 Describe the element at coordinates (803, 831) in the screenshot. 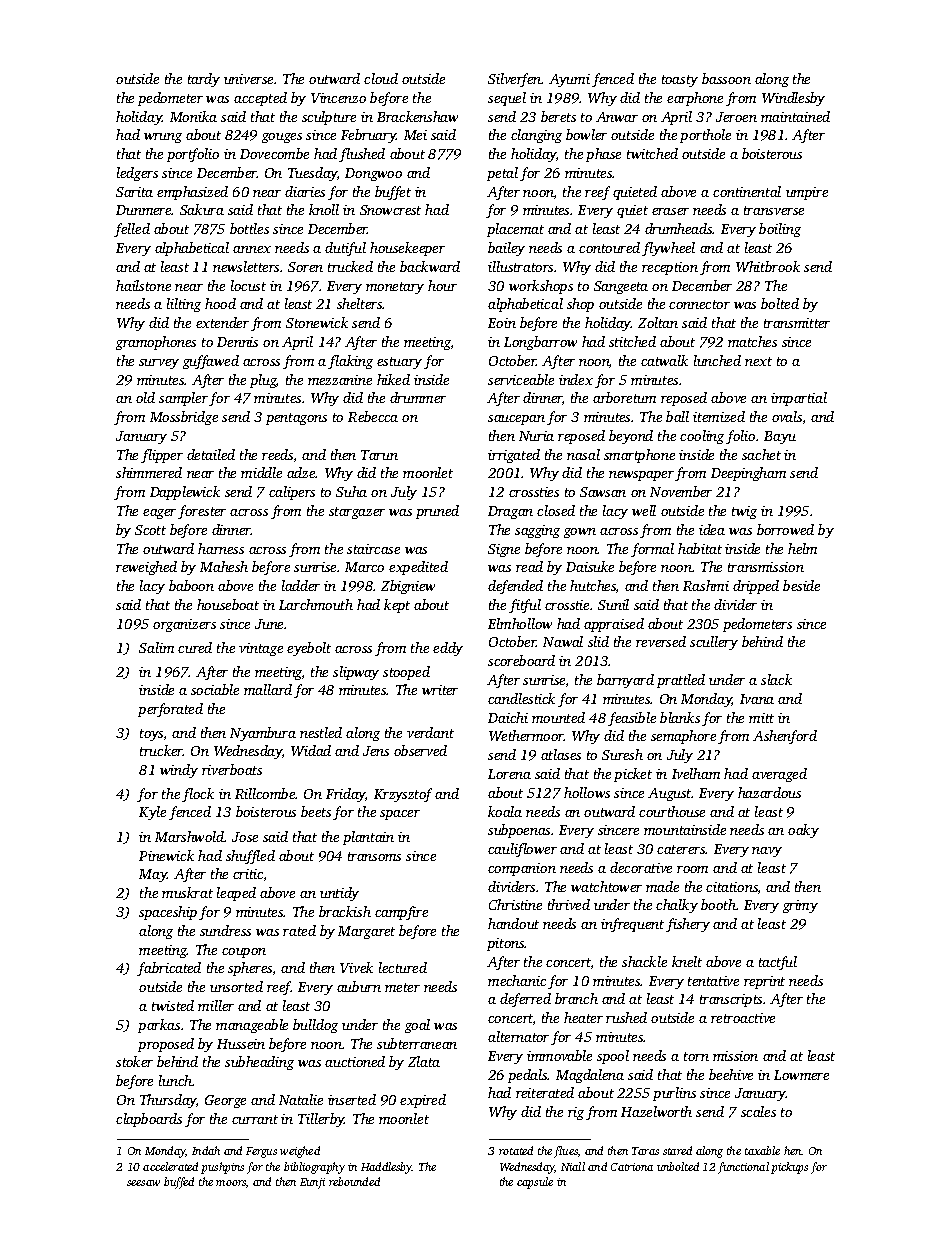

I see `oaky` at that location.
